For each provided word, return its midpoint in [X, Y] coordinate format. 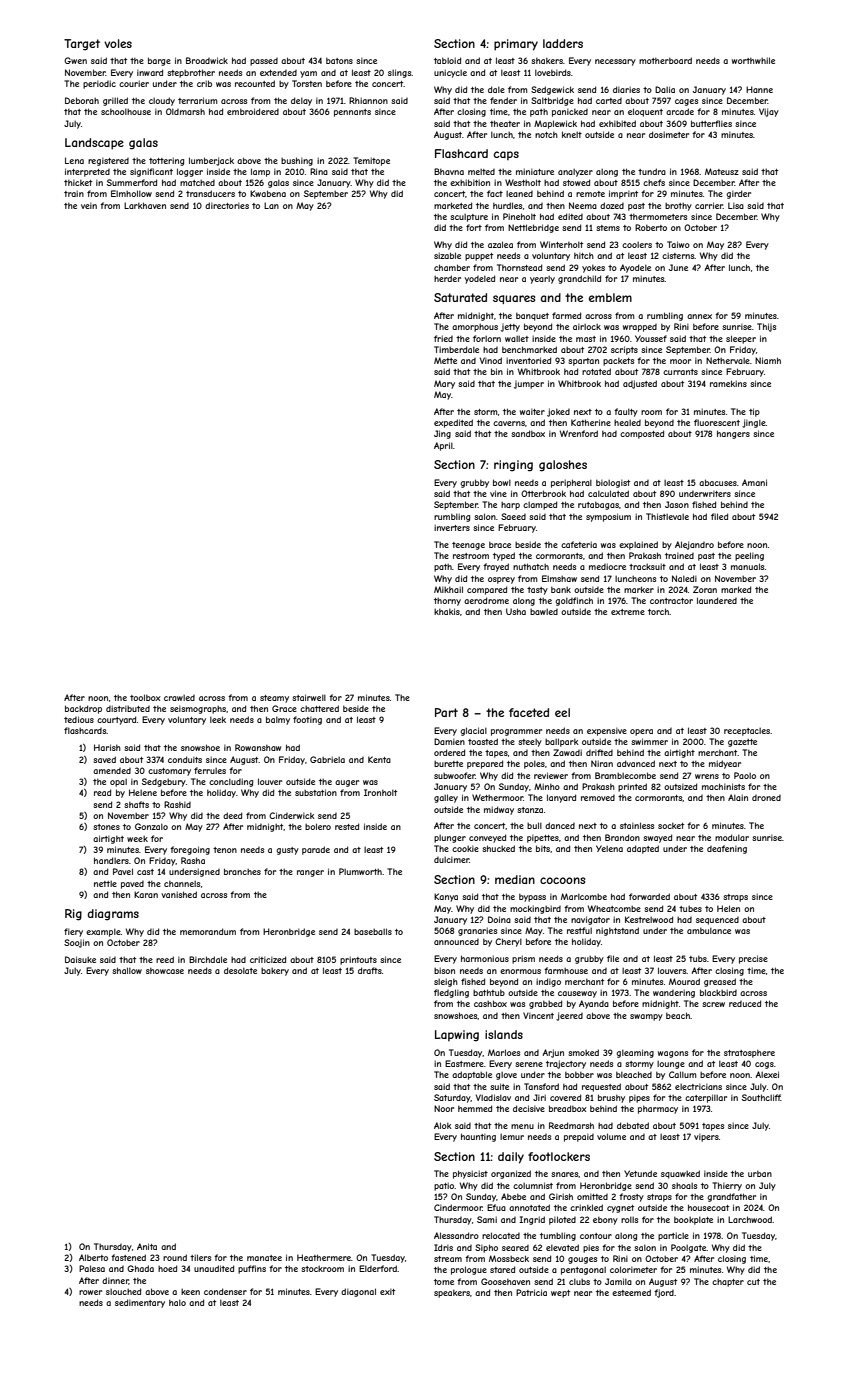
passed [264, 62]
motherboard [665, 60]
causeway [577, 994]
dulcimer [451, 860]
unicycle [450, 73]
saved [104, 759]
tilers [200, 1257]
